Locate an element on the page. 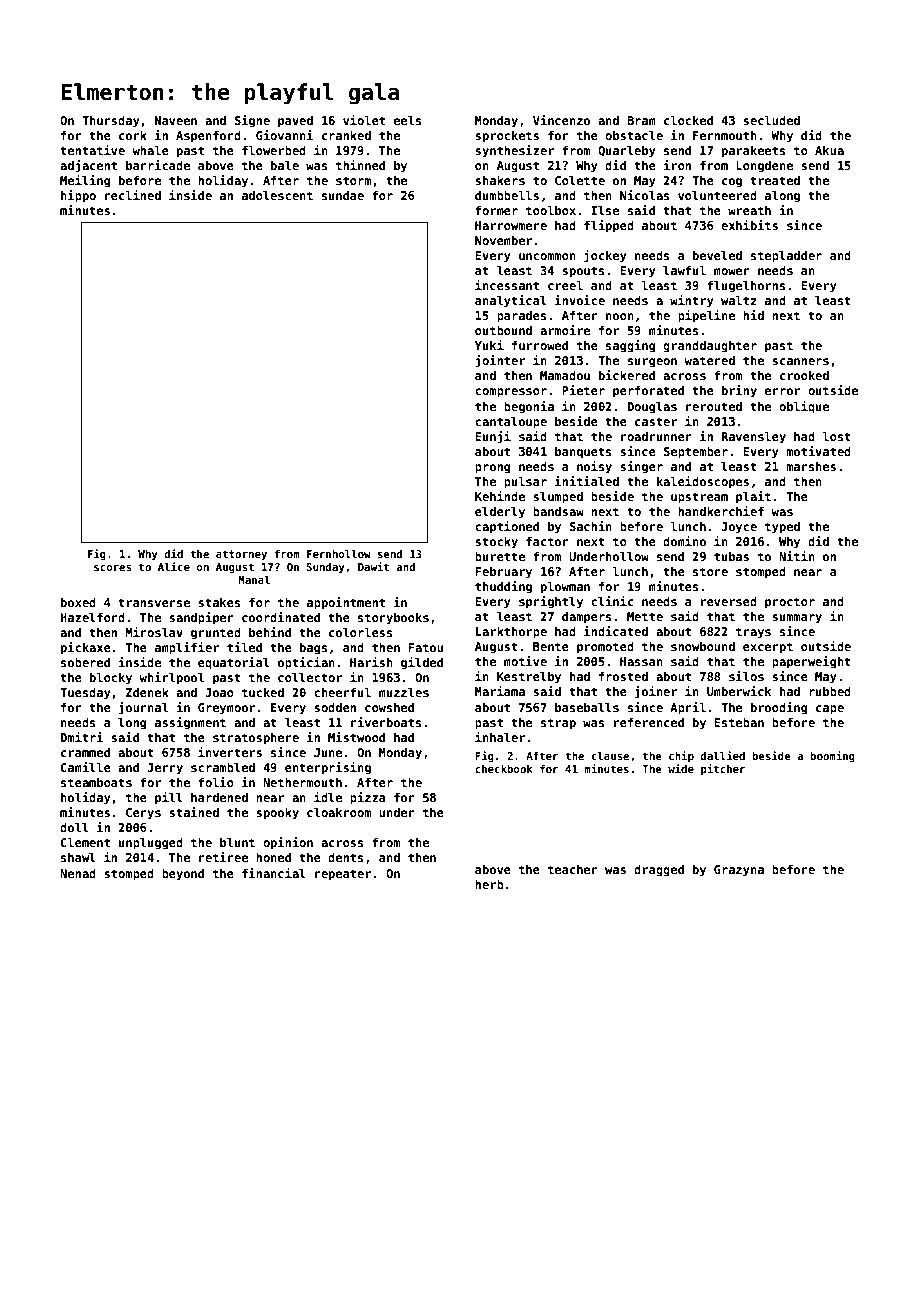  eels is located at coordinates (408, 120).
